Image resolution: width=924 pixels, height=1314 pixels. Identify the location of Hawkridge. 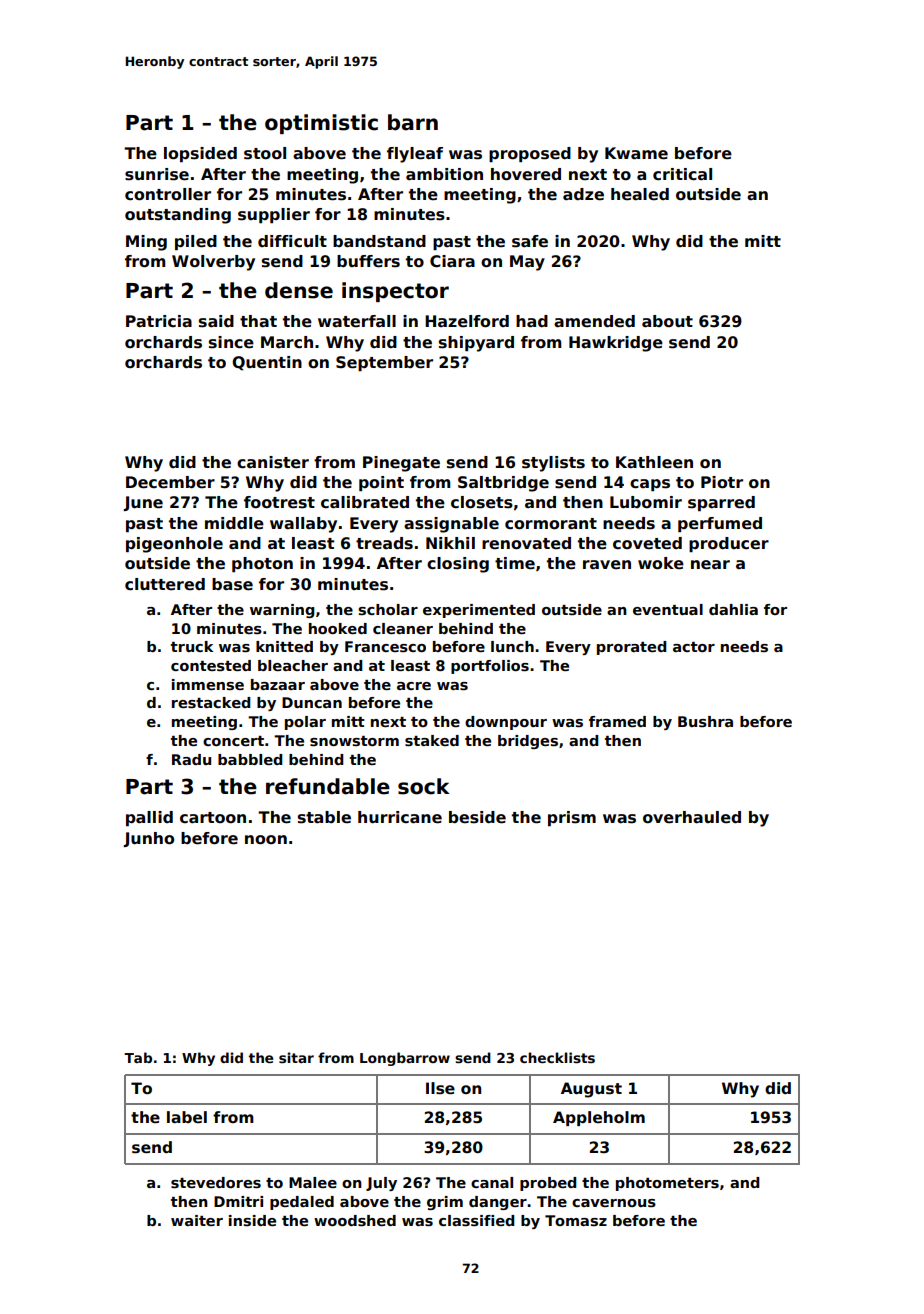
(616, 344).
